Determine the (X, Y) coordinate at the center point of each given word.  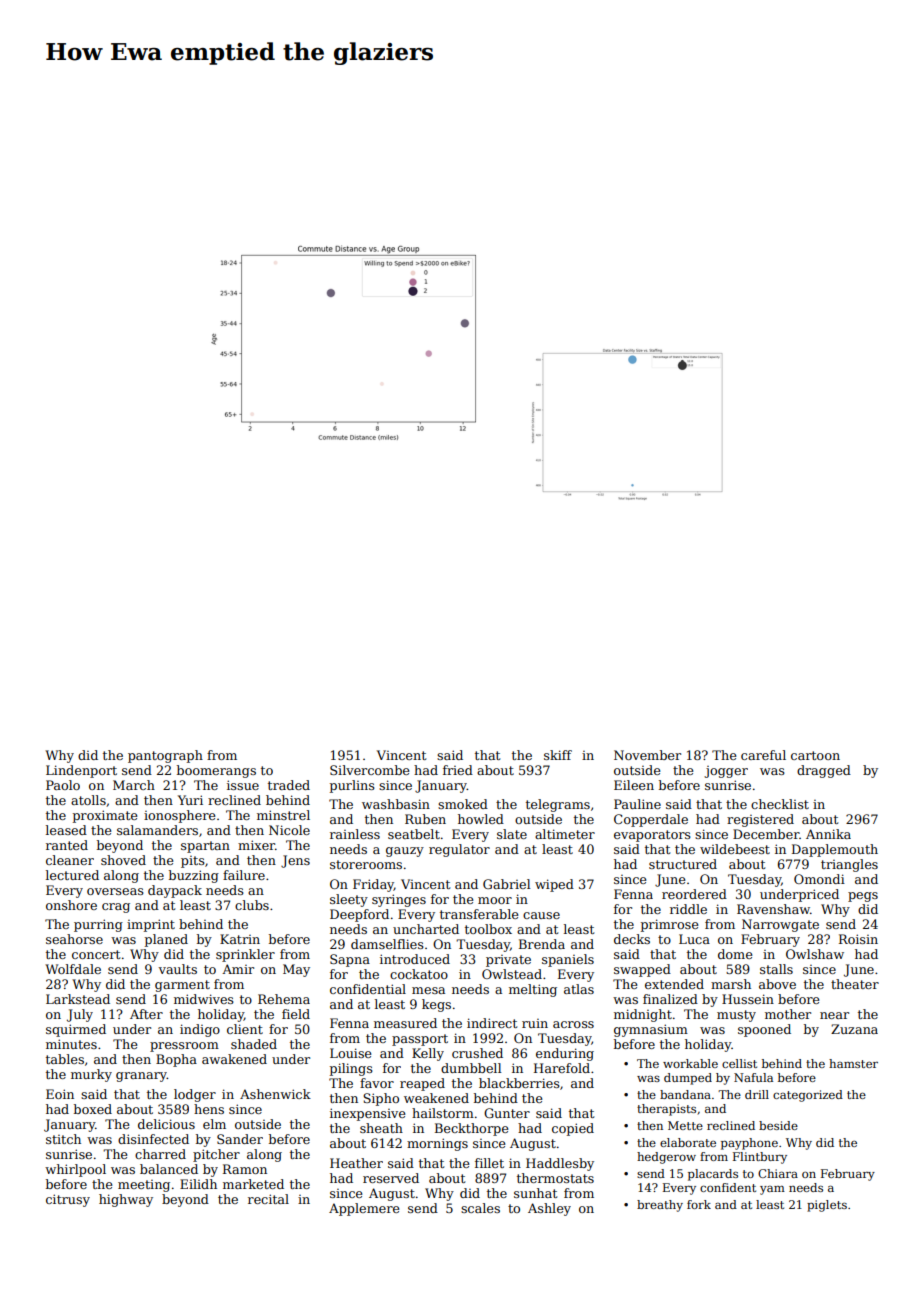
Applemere (364, 1209)
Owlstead (512, 974)
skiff (558, 755)
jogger (726, 772)
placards (713, 1175)
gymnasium (651, 1030)
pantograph (165, 756)
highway (126, 1200)
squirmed (76, 1030)
